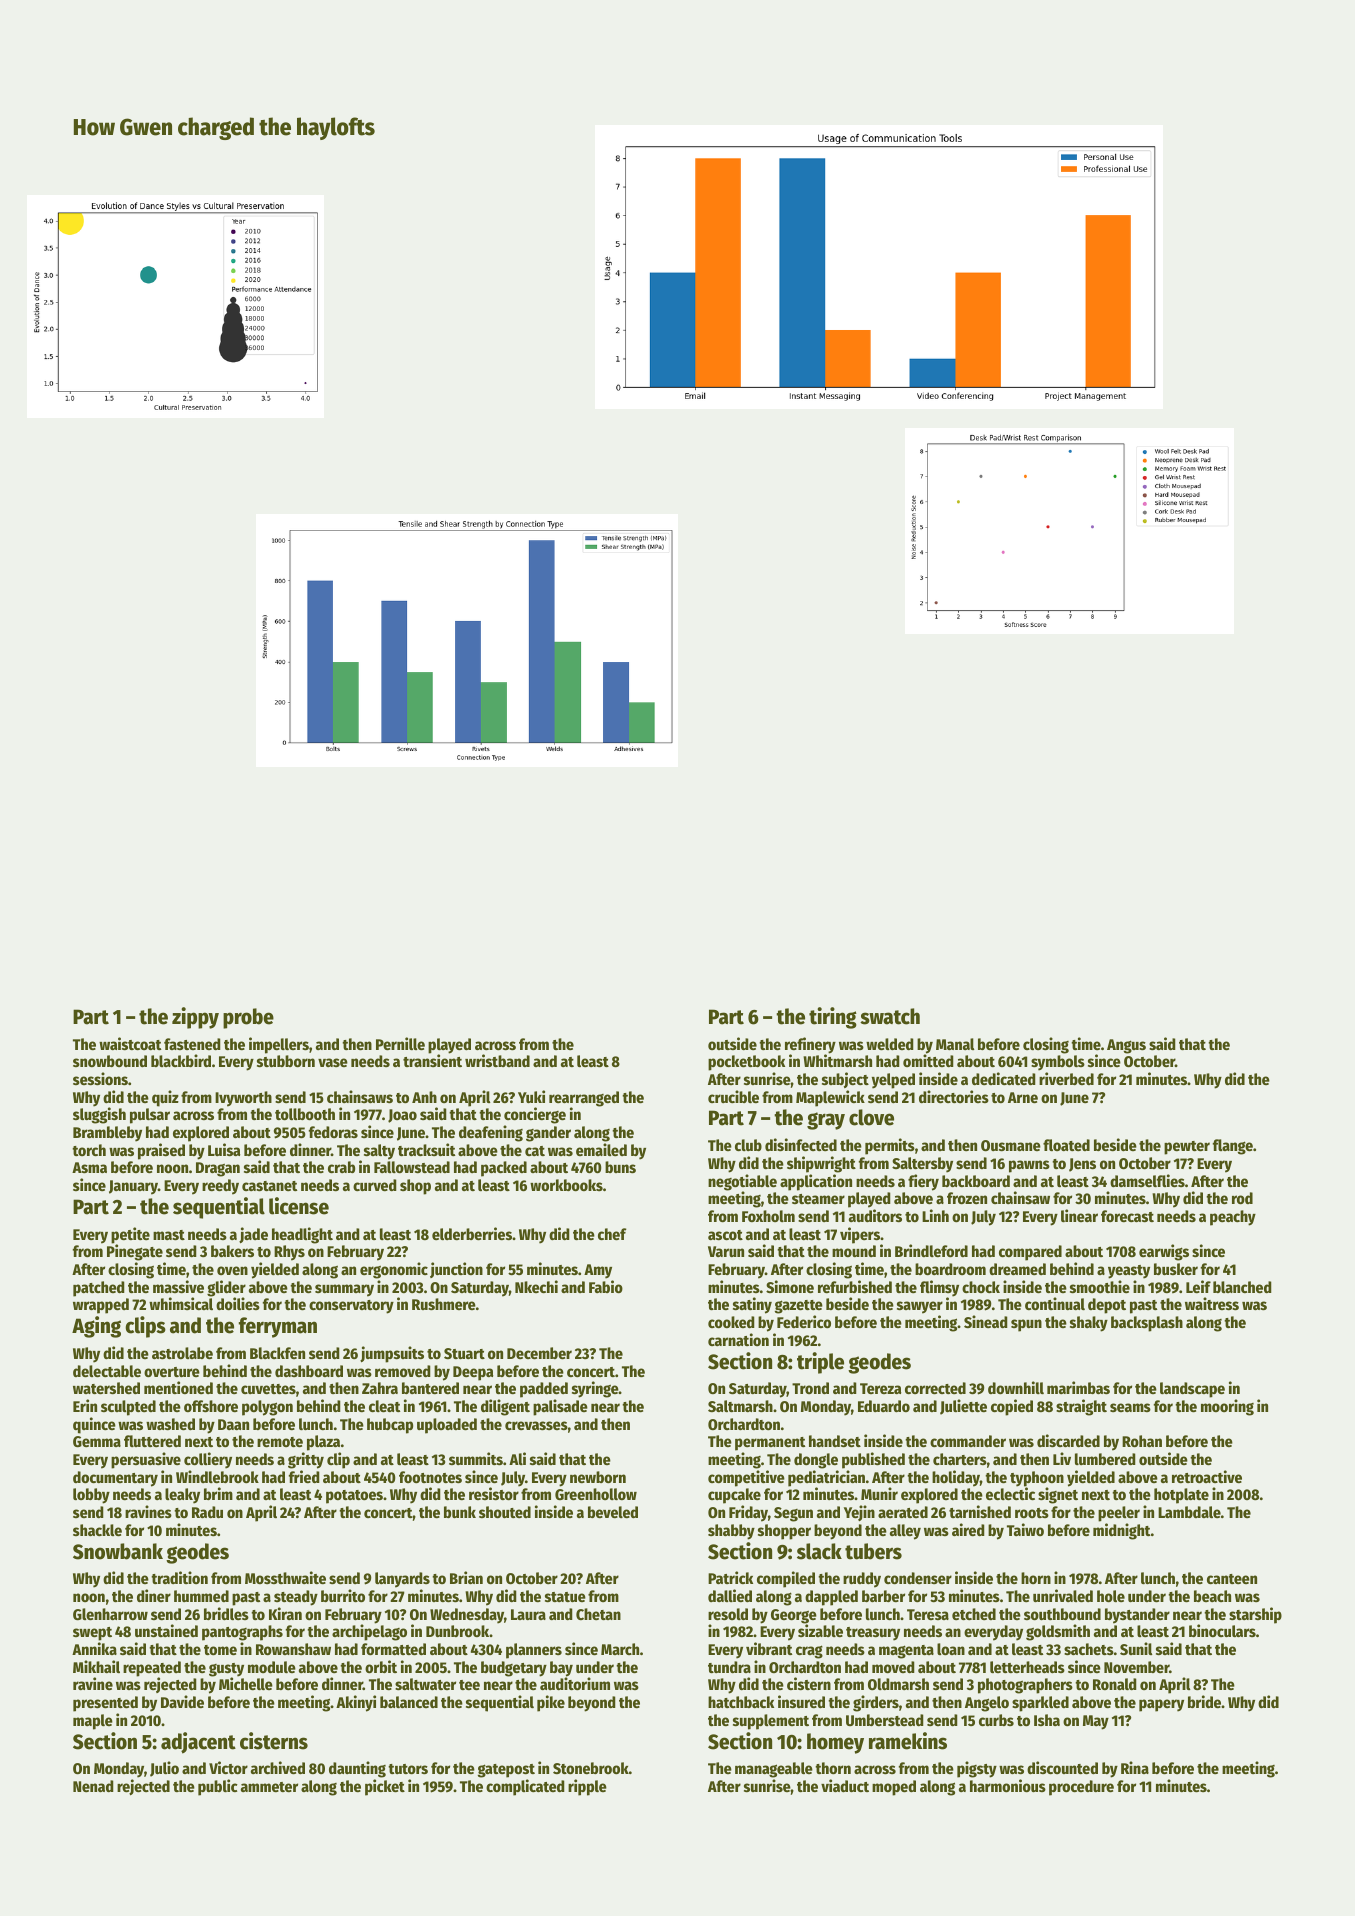  I want to click on swatch, so click(890, 1016).
